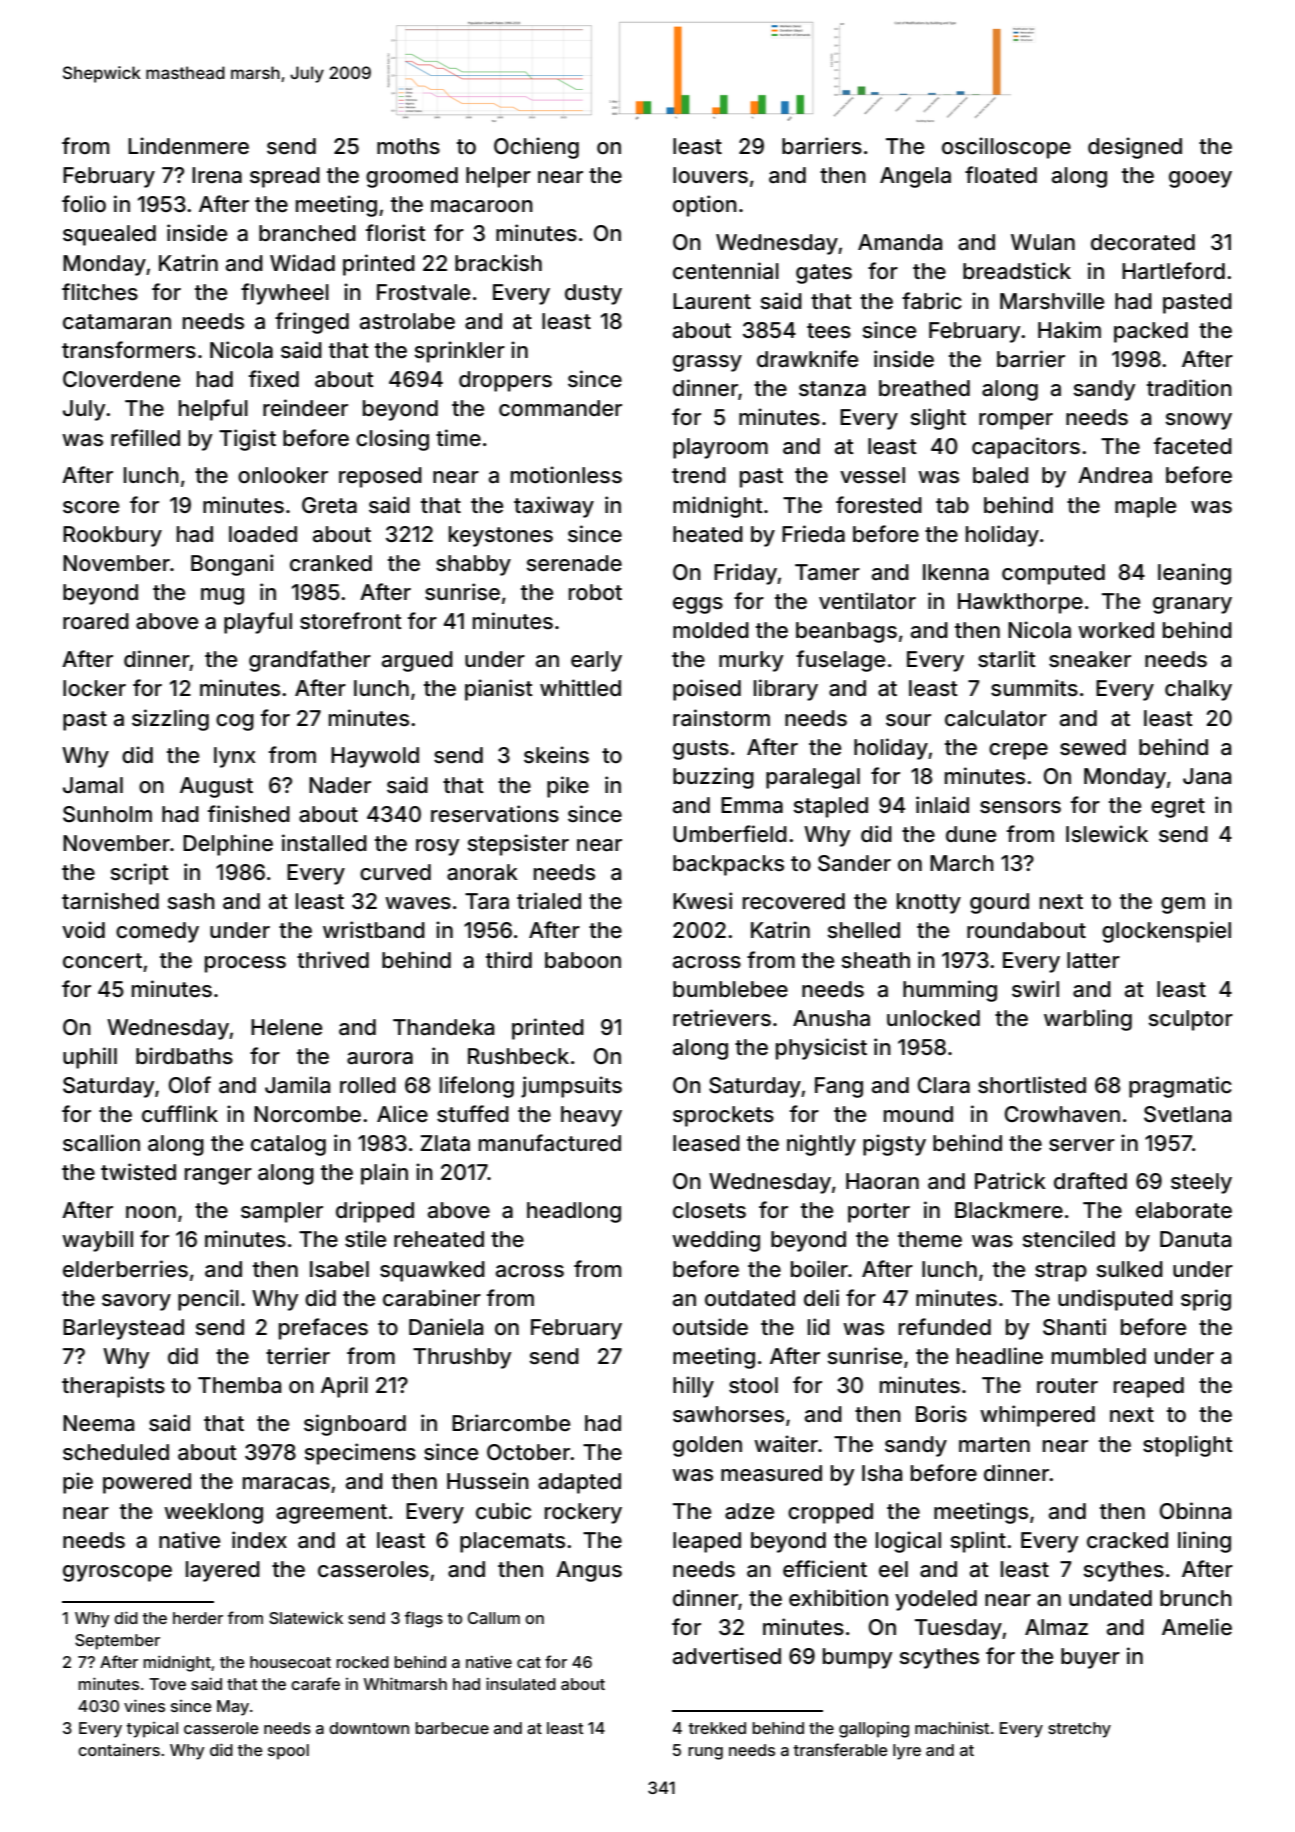 This image has width=1295, height=1832. I want to click on moths, so click(408, 146).
